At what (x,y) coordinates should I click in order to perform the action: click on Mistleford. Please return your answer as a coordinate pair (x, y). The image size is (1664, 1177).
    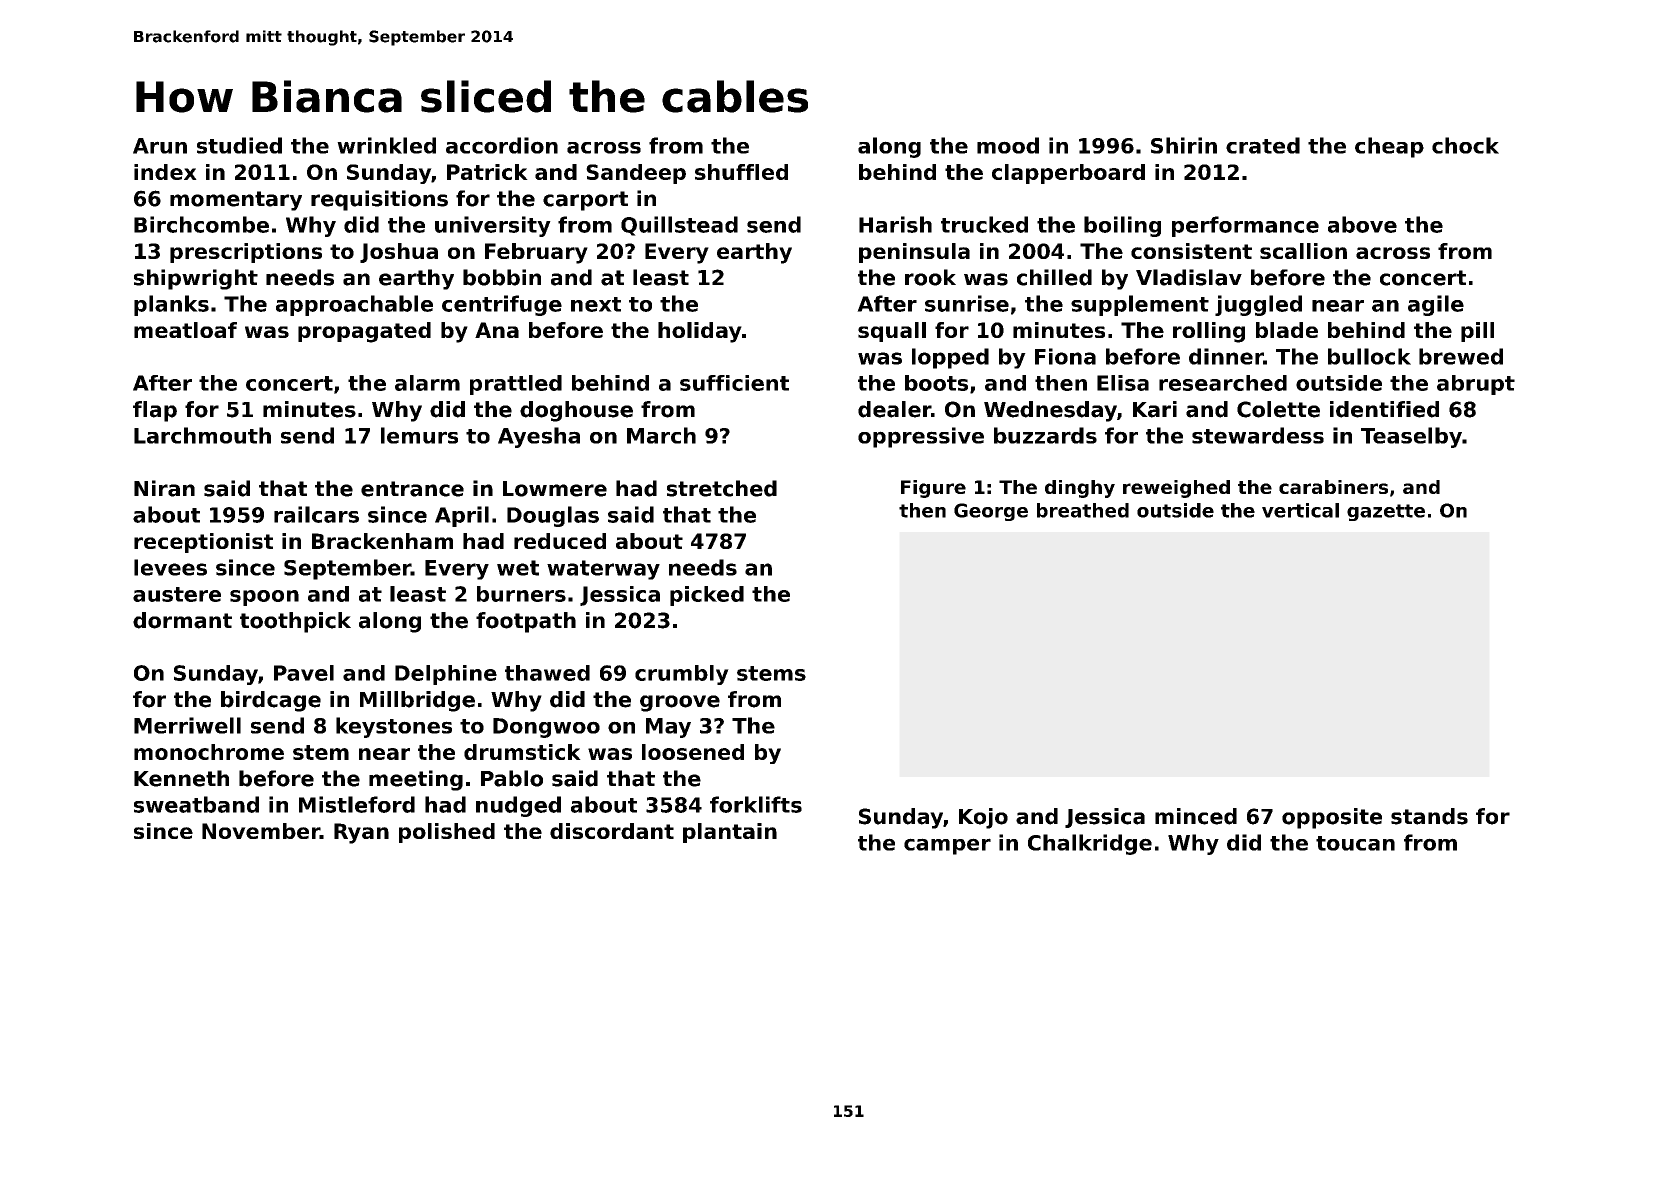
    Looking at the image, I should click on (357, 804).
